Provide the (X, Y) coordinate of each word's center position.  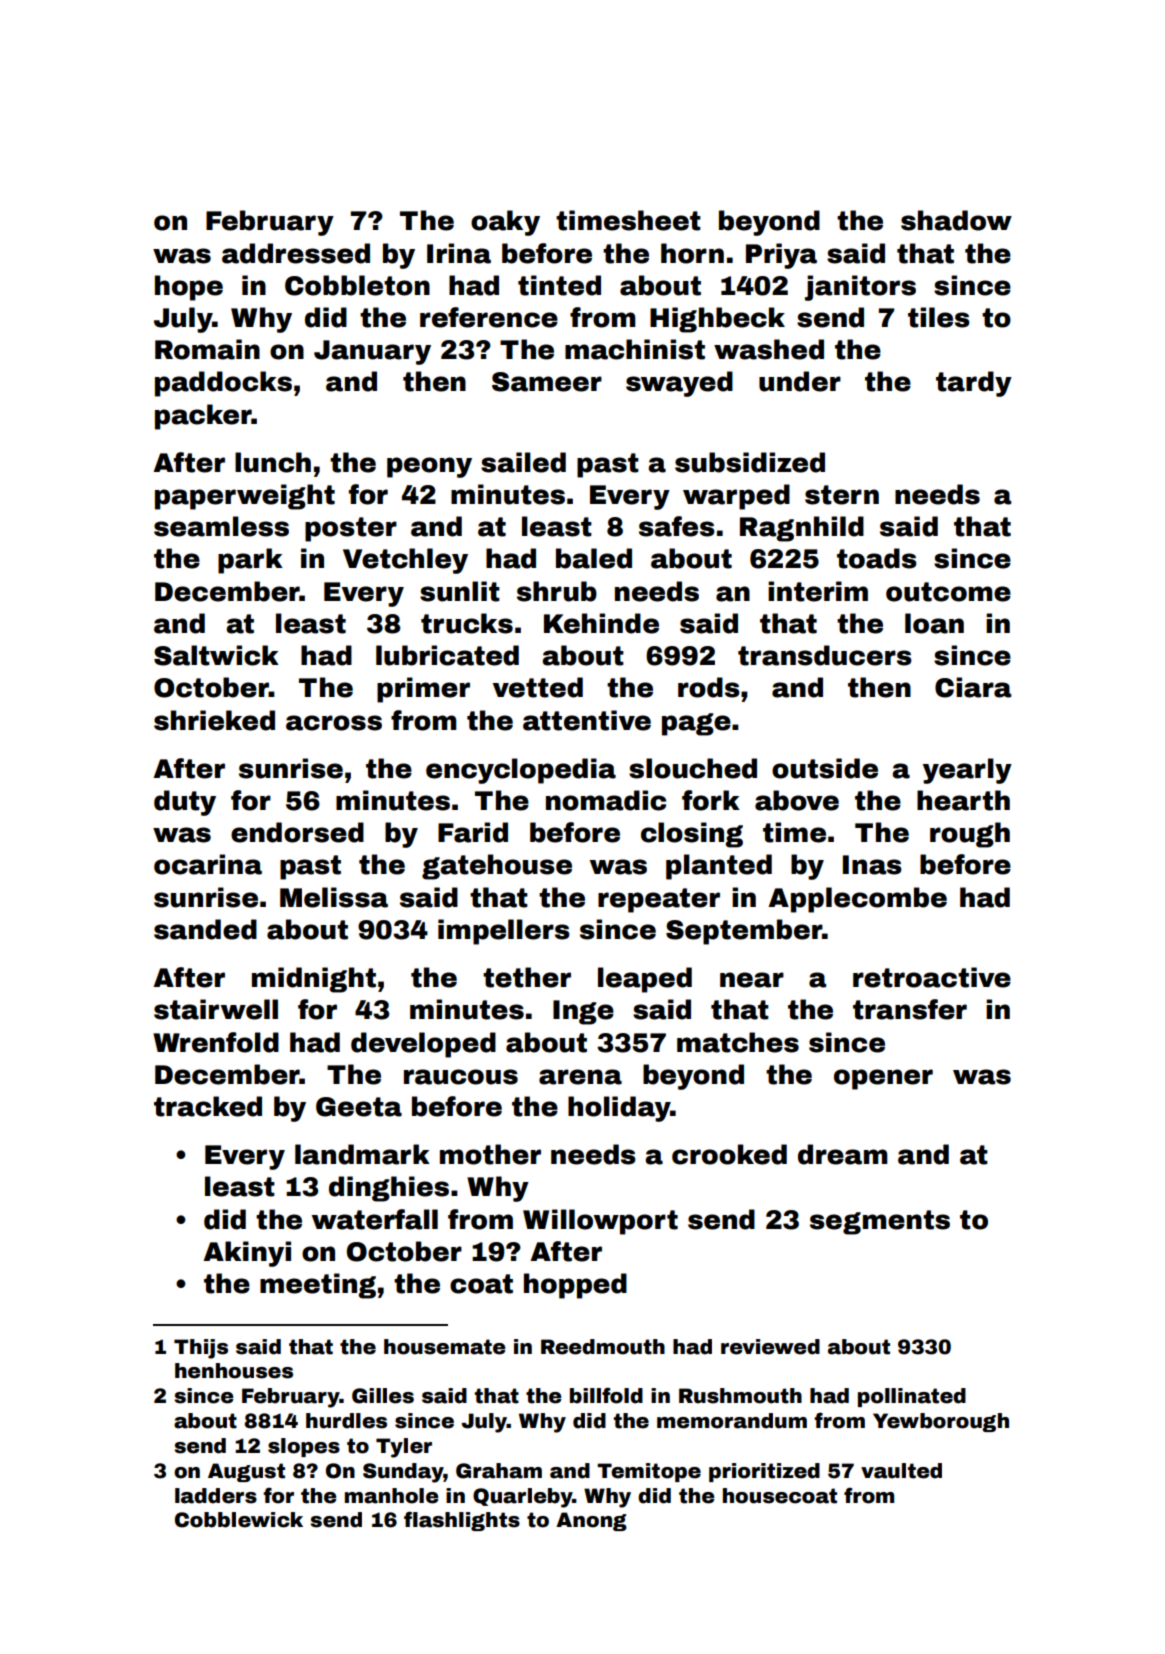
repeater (659, 900)
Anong (591, 1521)
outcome (948, 592)
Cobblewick (239, 1520)
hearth (963, 800)
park (250, 561)
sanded (205, 929)
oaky (505, 223)
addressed (296, 253)
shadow (956, 220)
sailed (523, 462)
